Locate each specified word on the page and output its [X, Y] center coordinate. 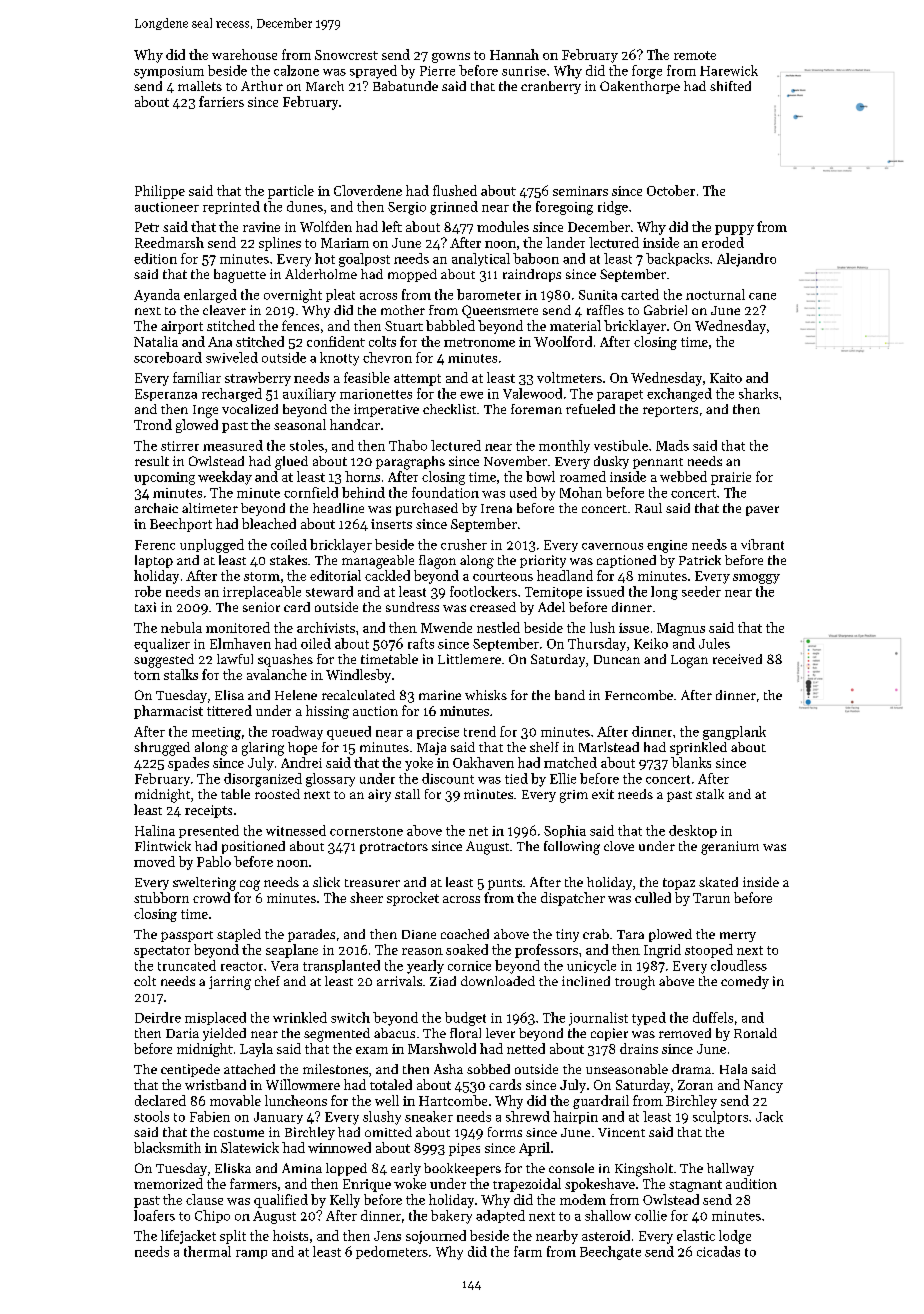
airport [182, 327]
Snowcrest [346, 55]
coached [465, 934]
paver [762, 511]
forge [647, 72]
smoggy [756, 579]
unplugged [212, 546]
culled [653, 897]
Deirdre [158, 1017]
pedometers [392, 1252]
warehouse [244, 54]
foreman [536, 409]
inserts [391, 524]
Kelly [345, 1201]
